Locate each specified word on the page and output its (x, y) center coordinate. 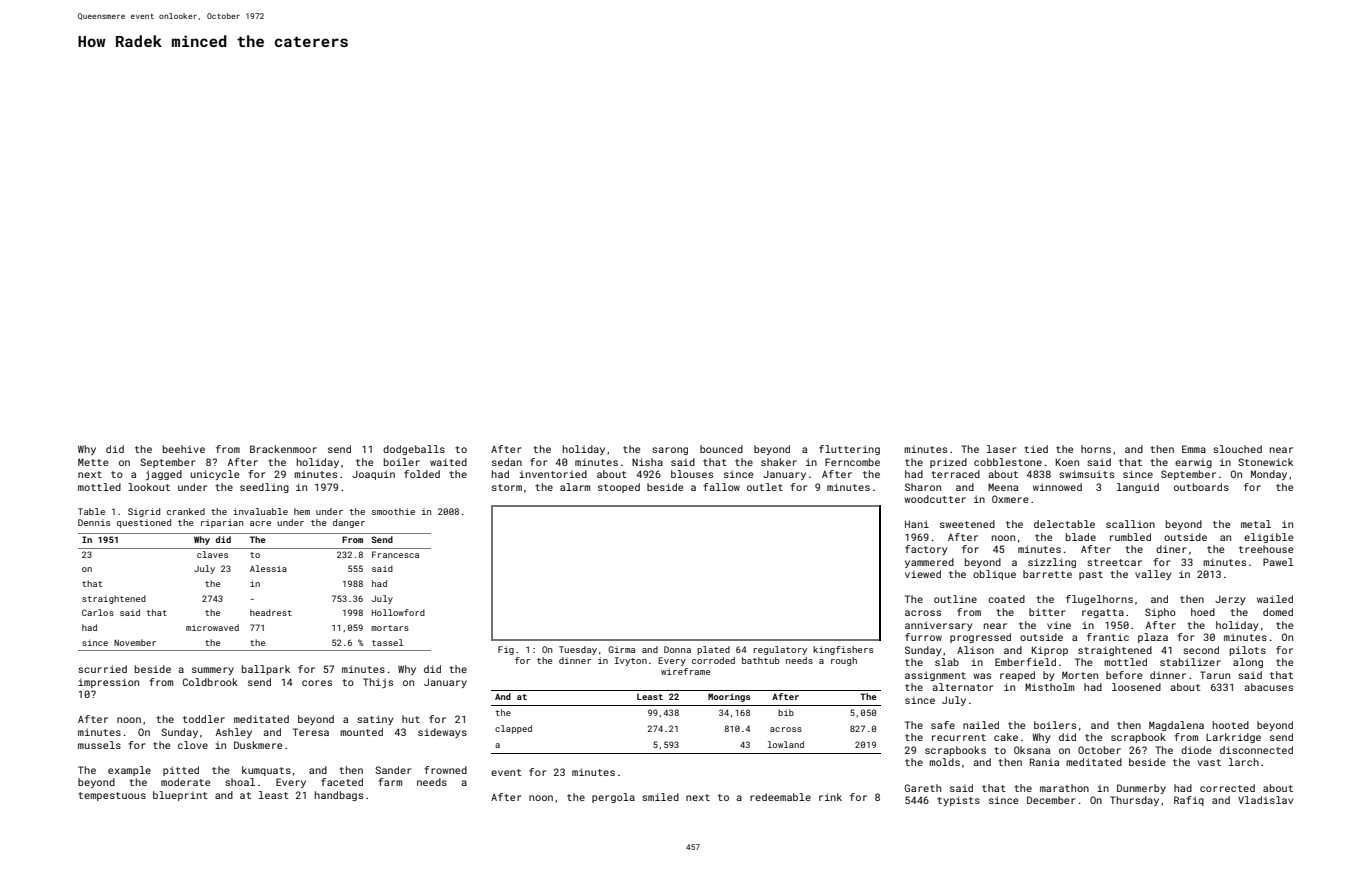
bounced (721, 449)
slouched (1237, 449)
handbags (339, 796)
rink (830, 797)
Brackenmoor (283, 449)
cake (1006, 737)
